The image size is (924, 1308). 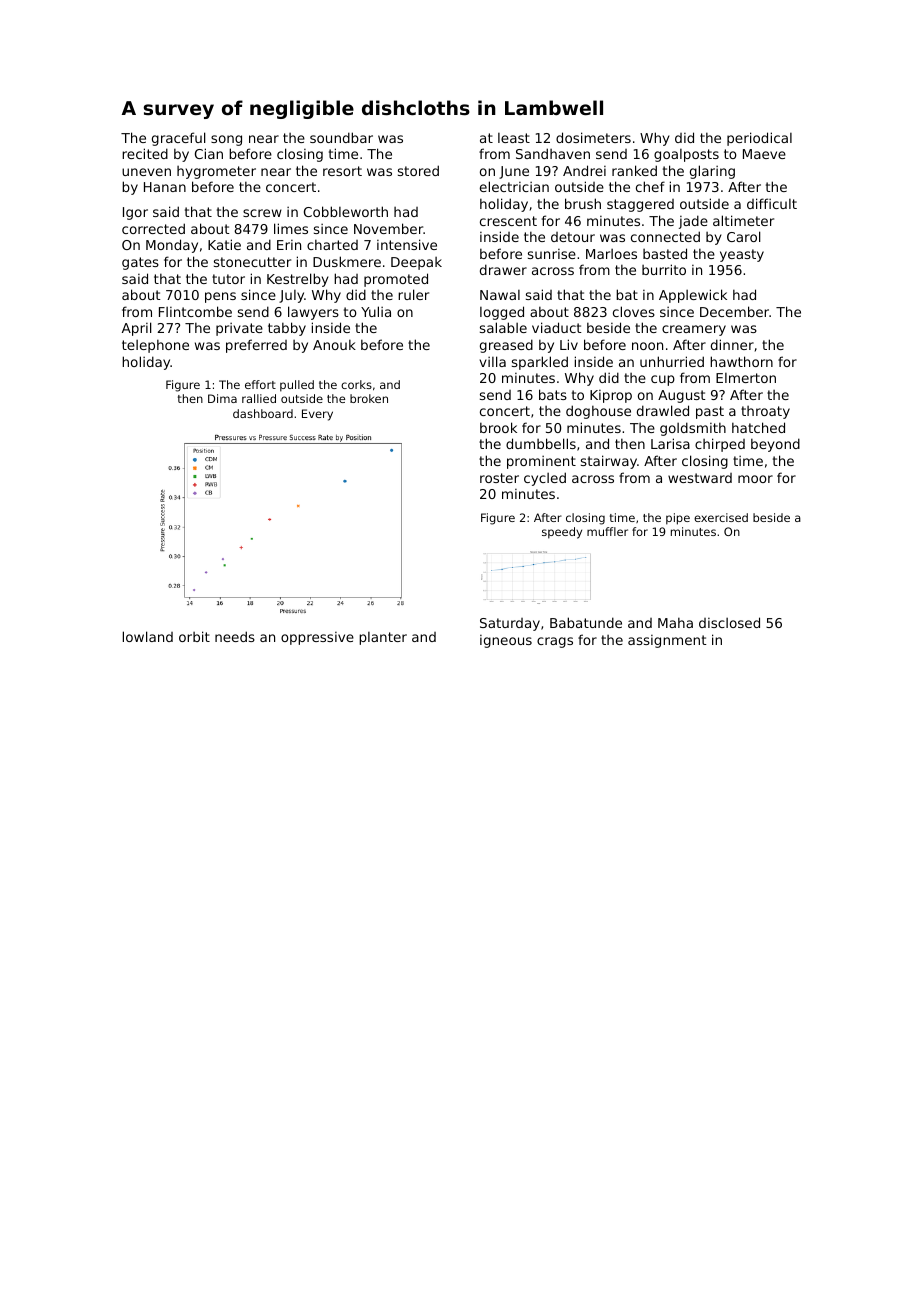 What do you see at coordinates (514, 138) in the page?
I see `least` at bounding box center [514, 138].
